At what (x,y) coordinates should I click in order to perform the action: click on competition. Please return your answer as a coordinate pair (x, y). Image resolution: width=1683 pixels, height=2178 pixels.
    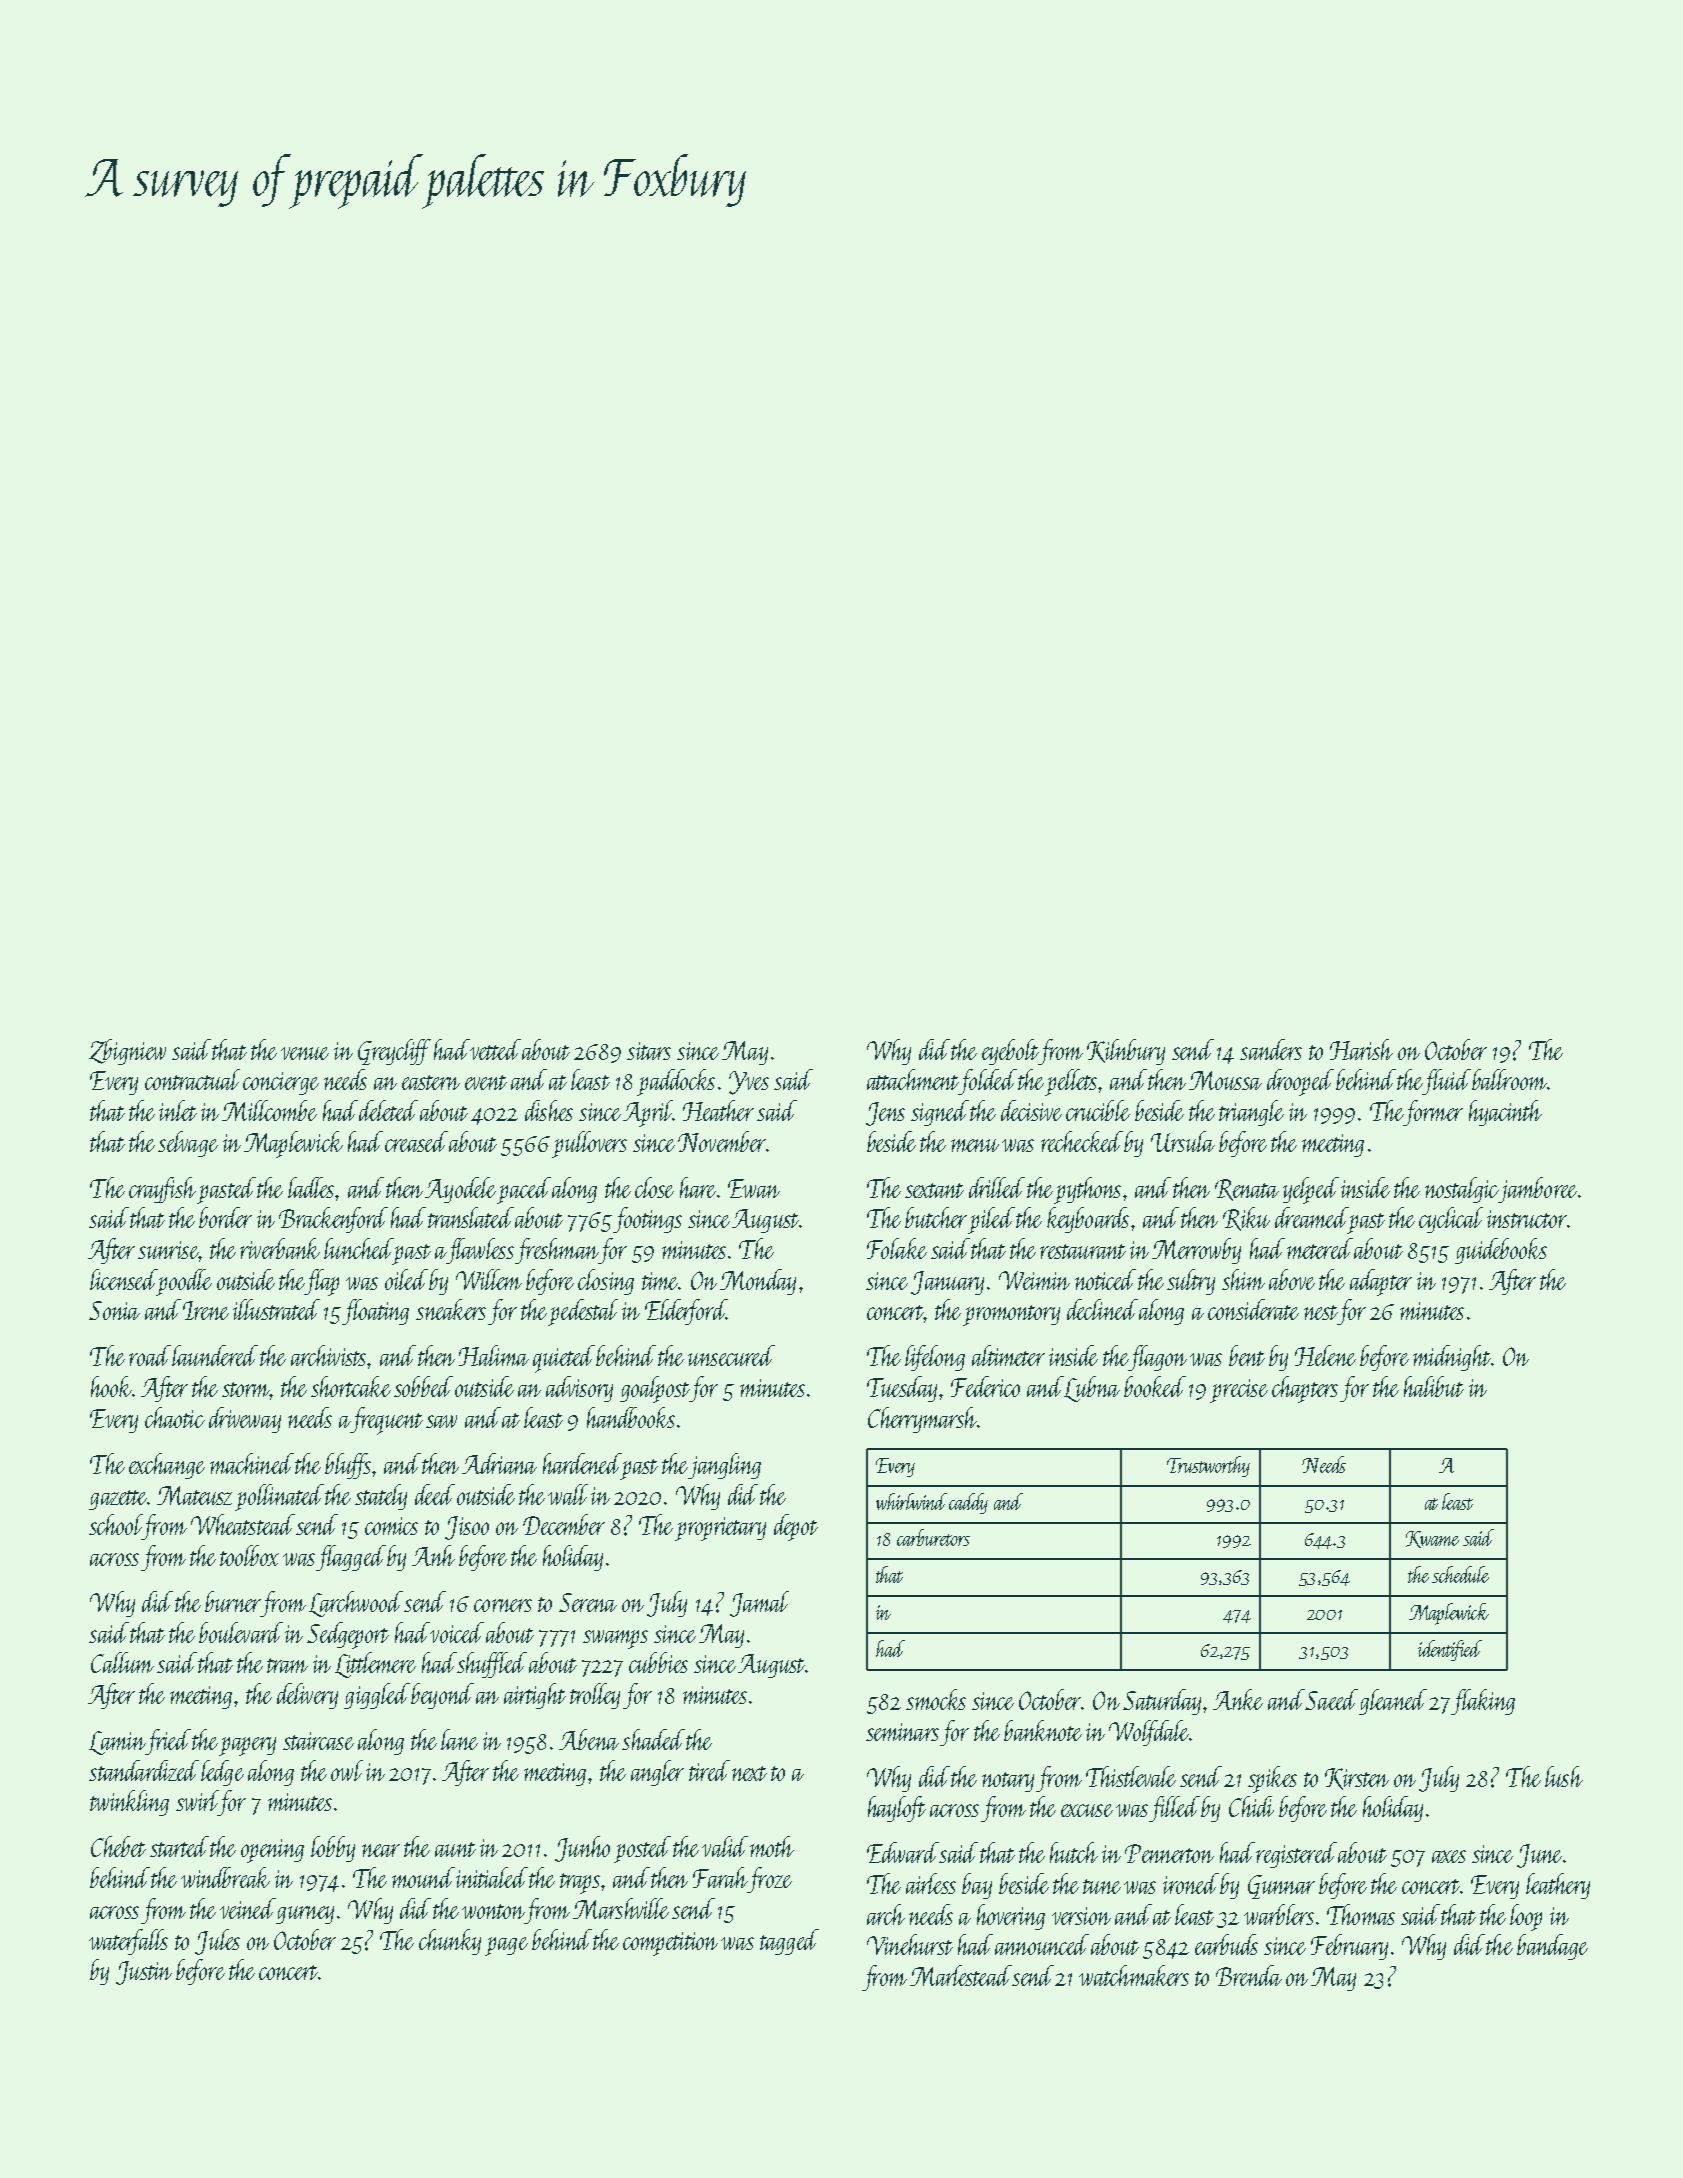
    Looking at the image, I should click on (670, 1944).
